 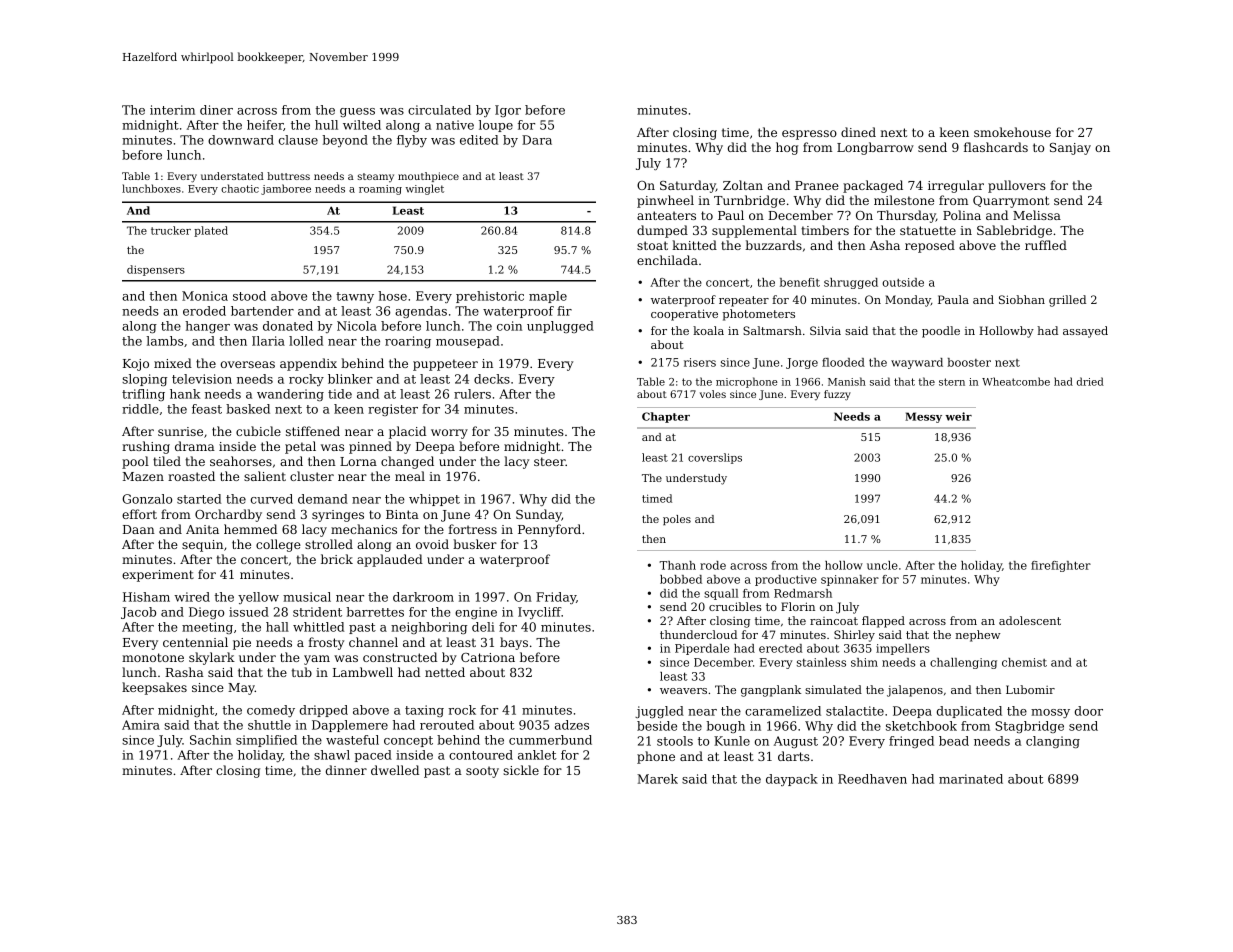 I want to click on Dara, so click(x=537, y=140).
